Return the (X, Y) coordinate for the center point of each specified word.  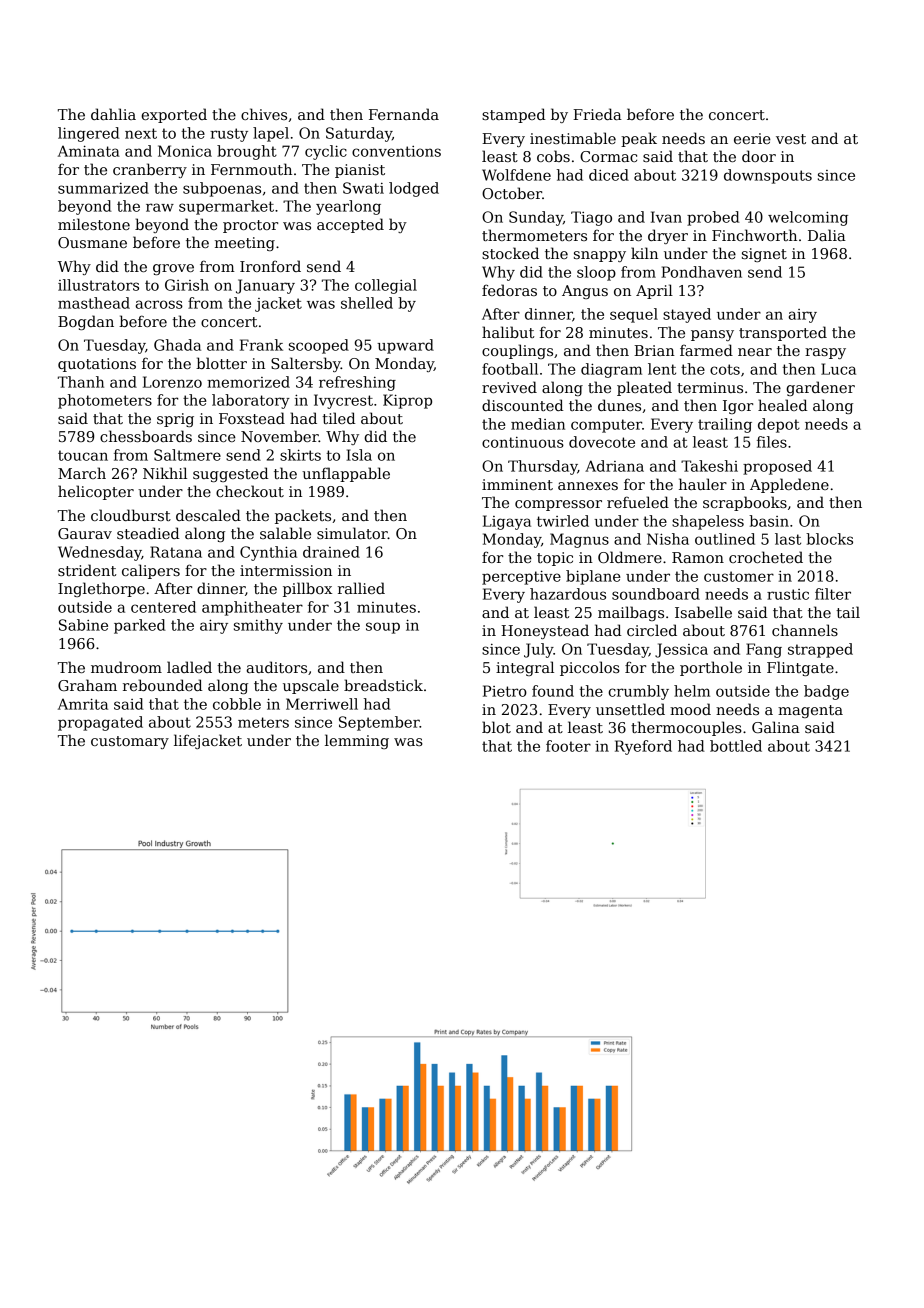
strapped (820, 650)
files (772, 442)
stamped (513, 115)
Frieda (597, 114)
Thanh (81, 382)
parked (140, 626)
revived (509, 387)
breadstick (383, 685)
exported (174, 115)
